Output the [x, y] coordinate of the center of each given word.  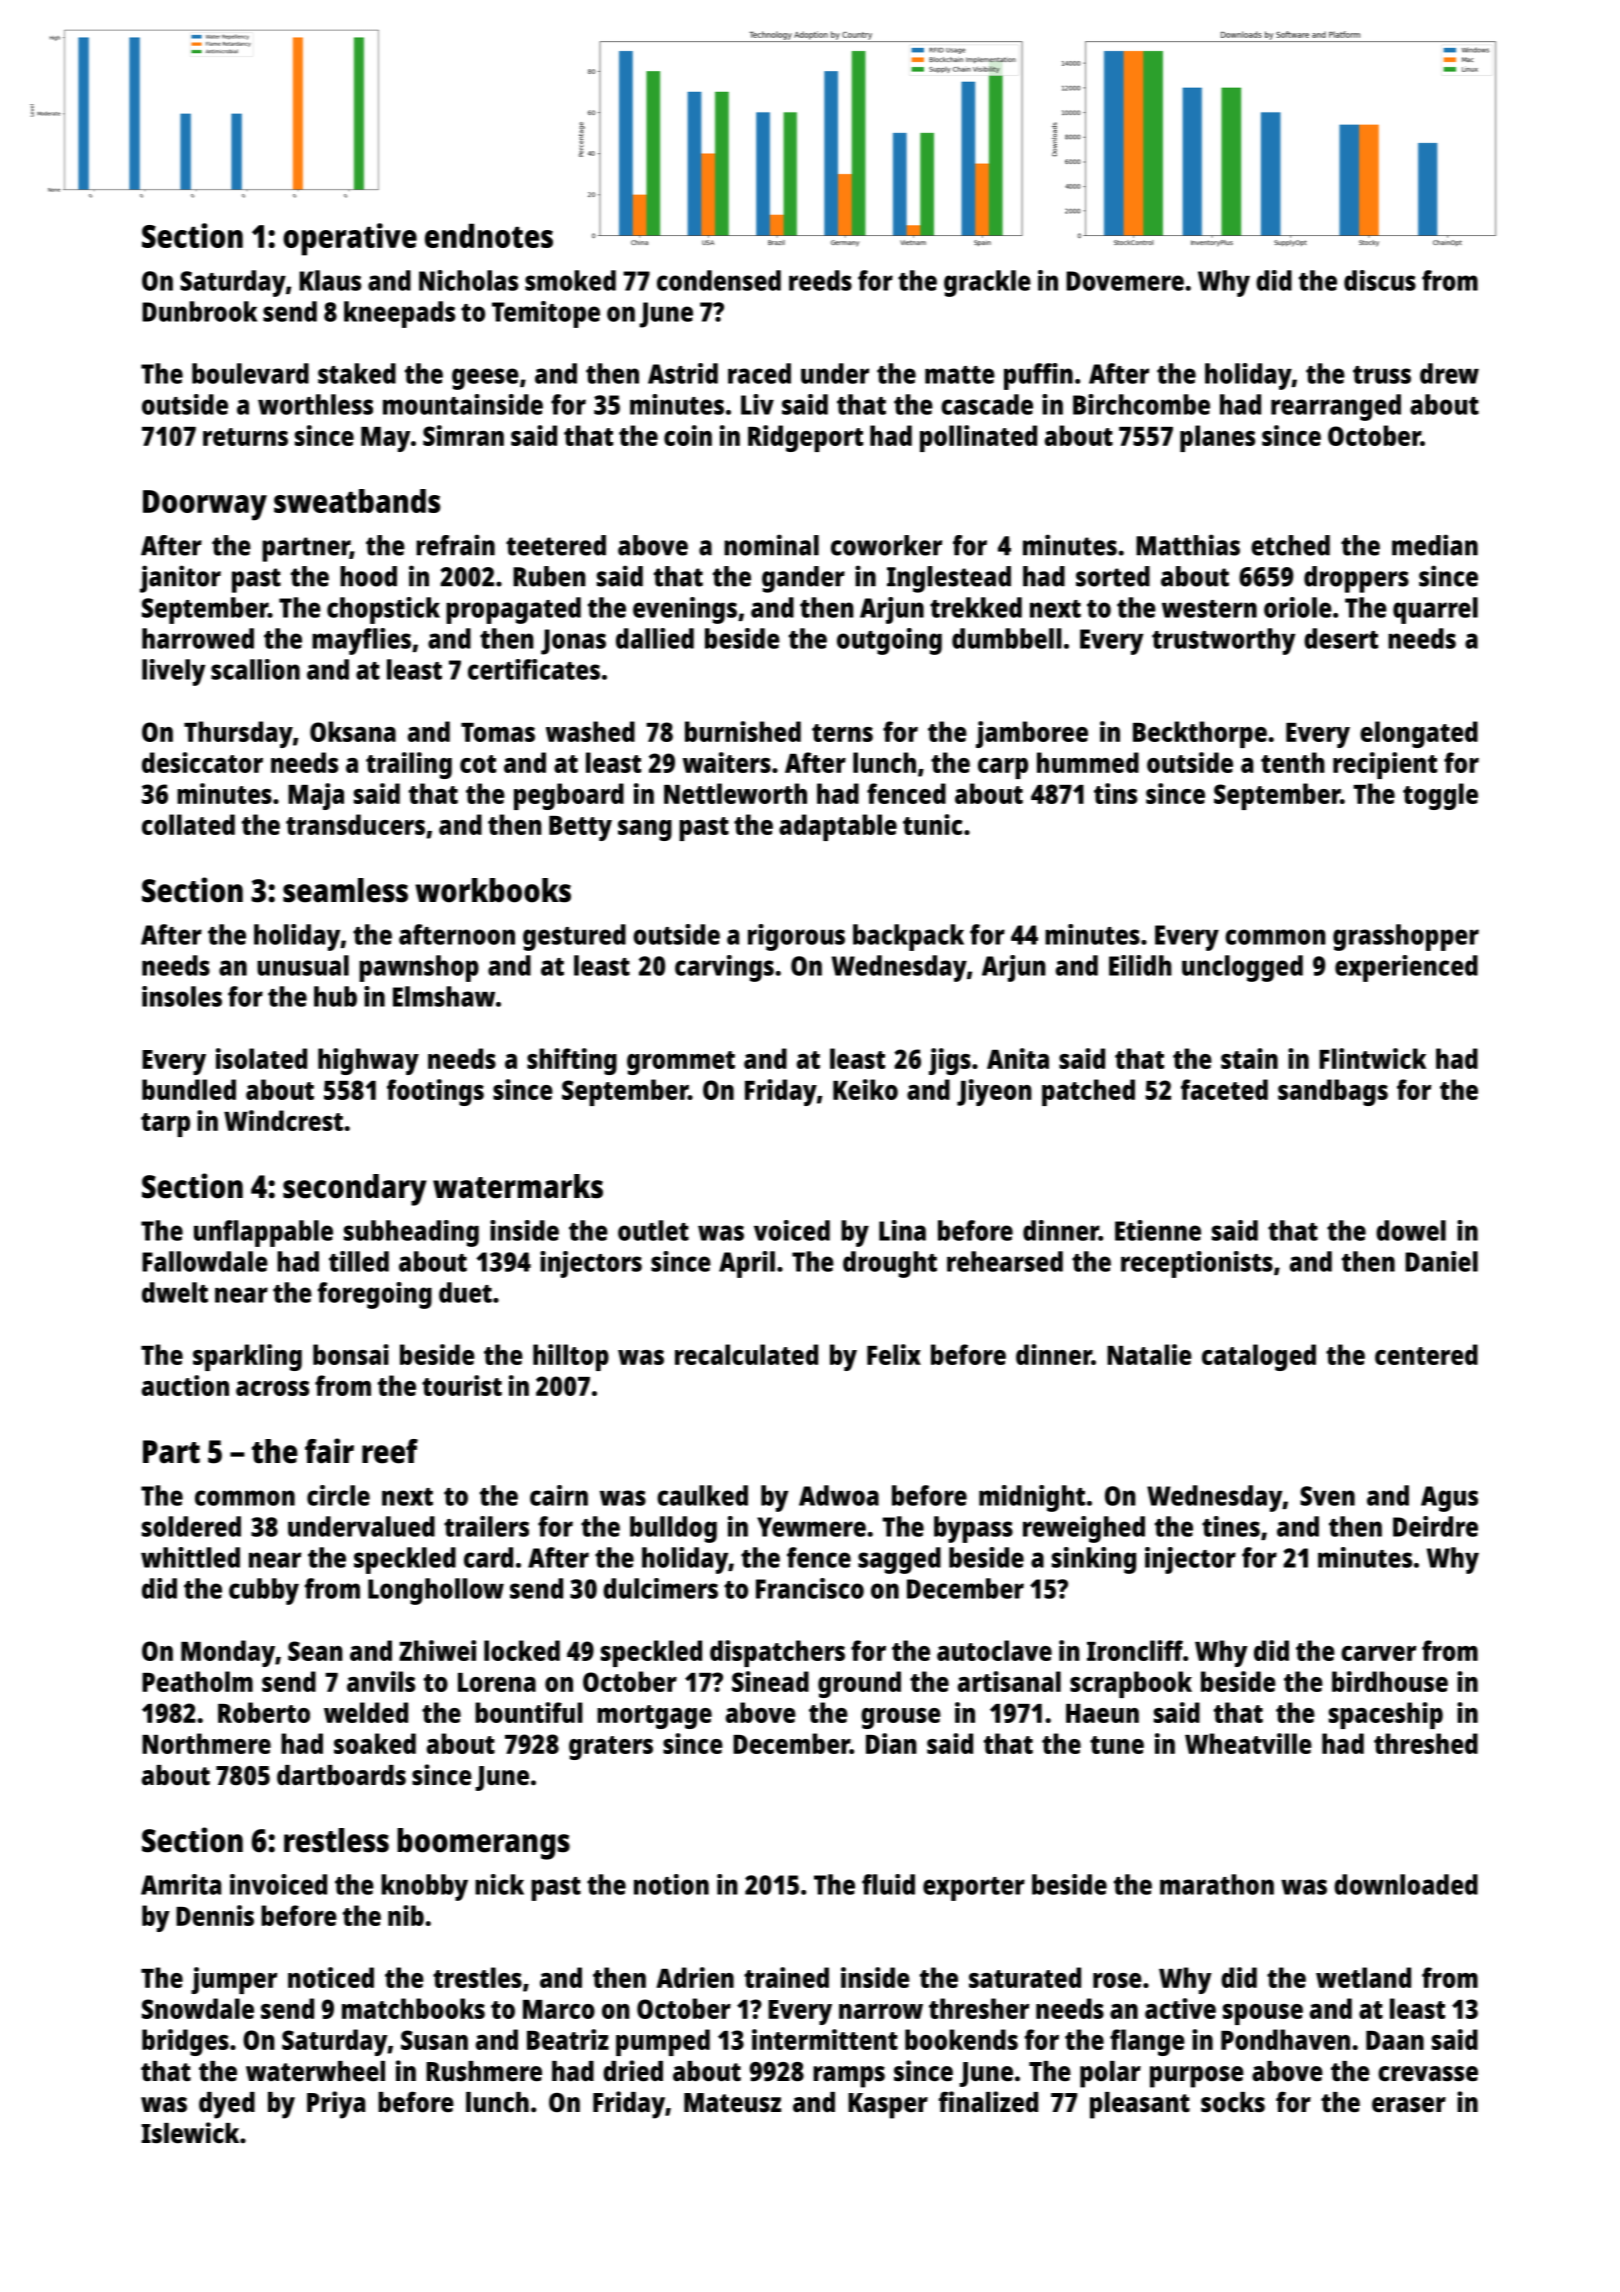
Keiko [865, 1089]
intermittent [825, 2039]
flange [1147, 2042]
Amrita [181, 1884]
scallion [255, 669]
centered [1426, 1354]
